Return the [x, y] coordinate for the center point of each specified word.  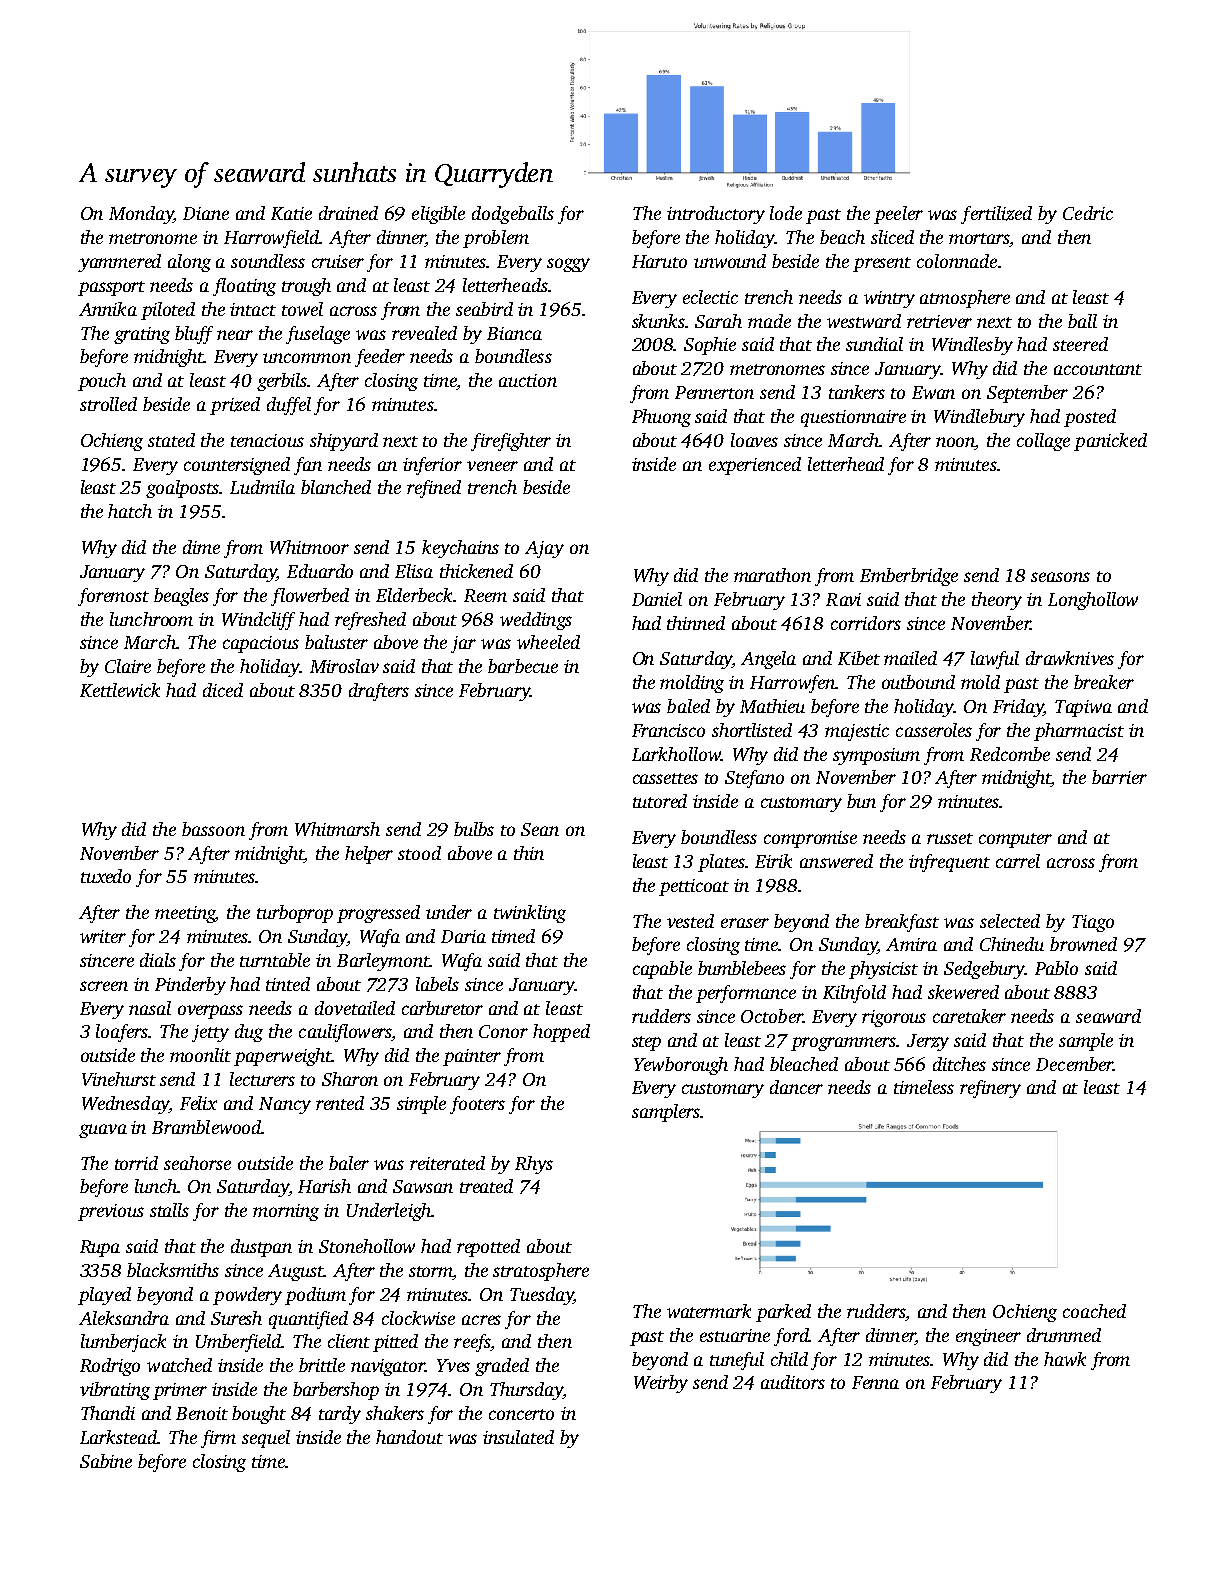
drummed [1064, 1335]
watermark [709, 1311]
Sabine [106, 1461]
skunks [658, 321]
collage [1043, 442]
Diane [206, 213]
